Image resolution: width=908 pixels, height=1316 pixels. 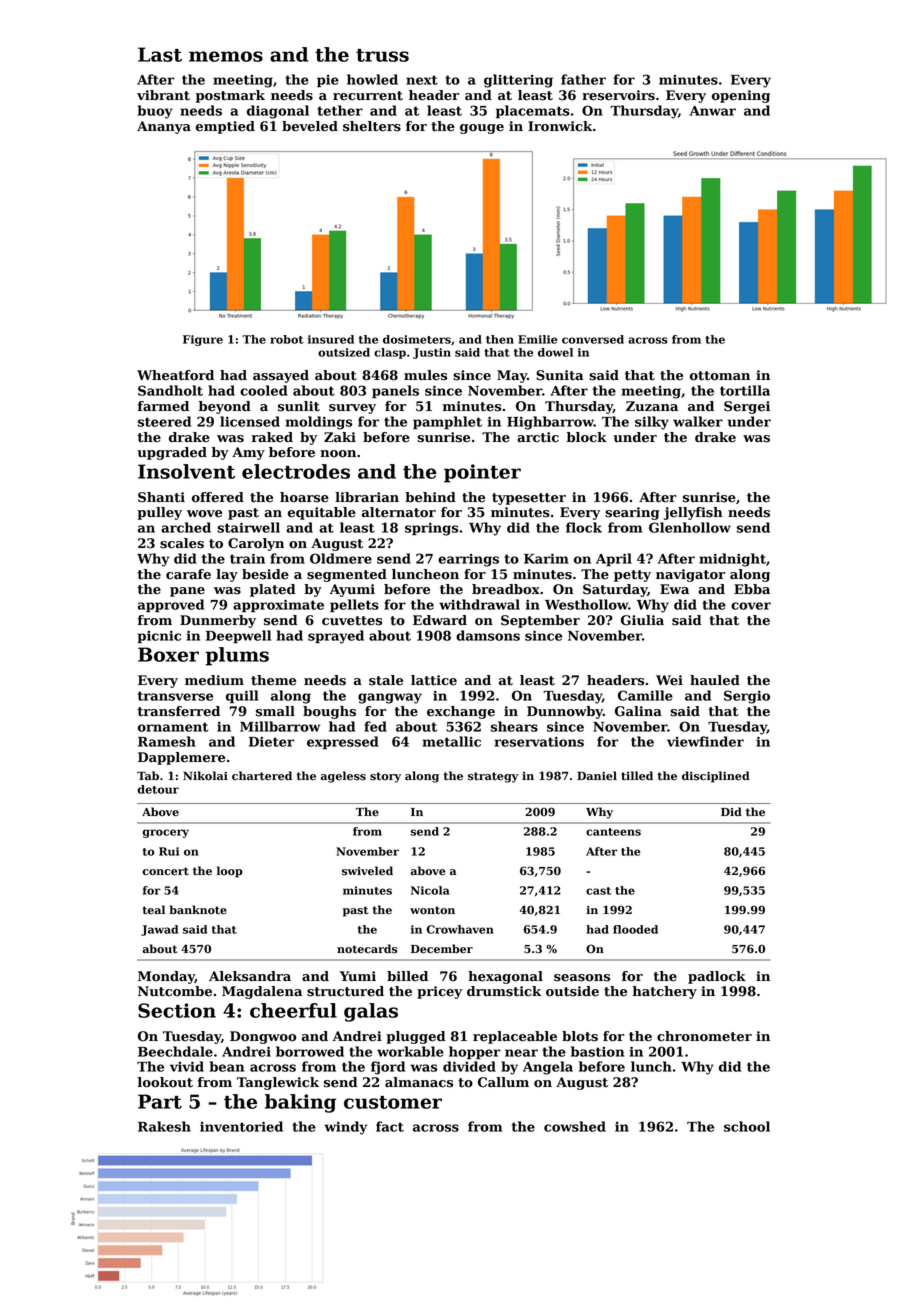 What do you see at coordinates (165, 1082) in the image?
I see `lookout` at bounding box center [165, 1082].
